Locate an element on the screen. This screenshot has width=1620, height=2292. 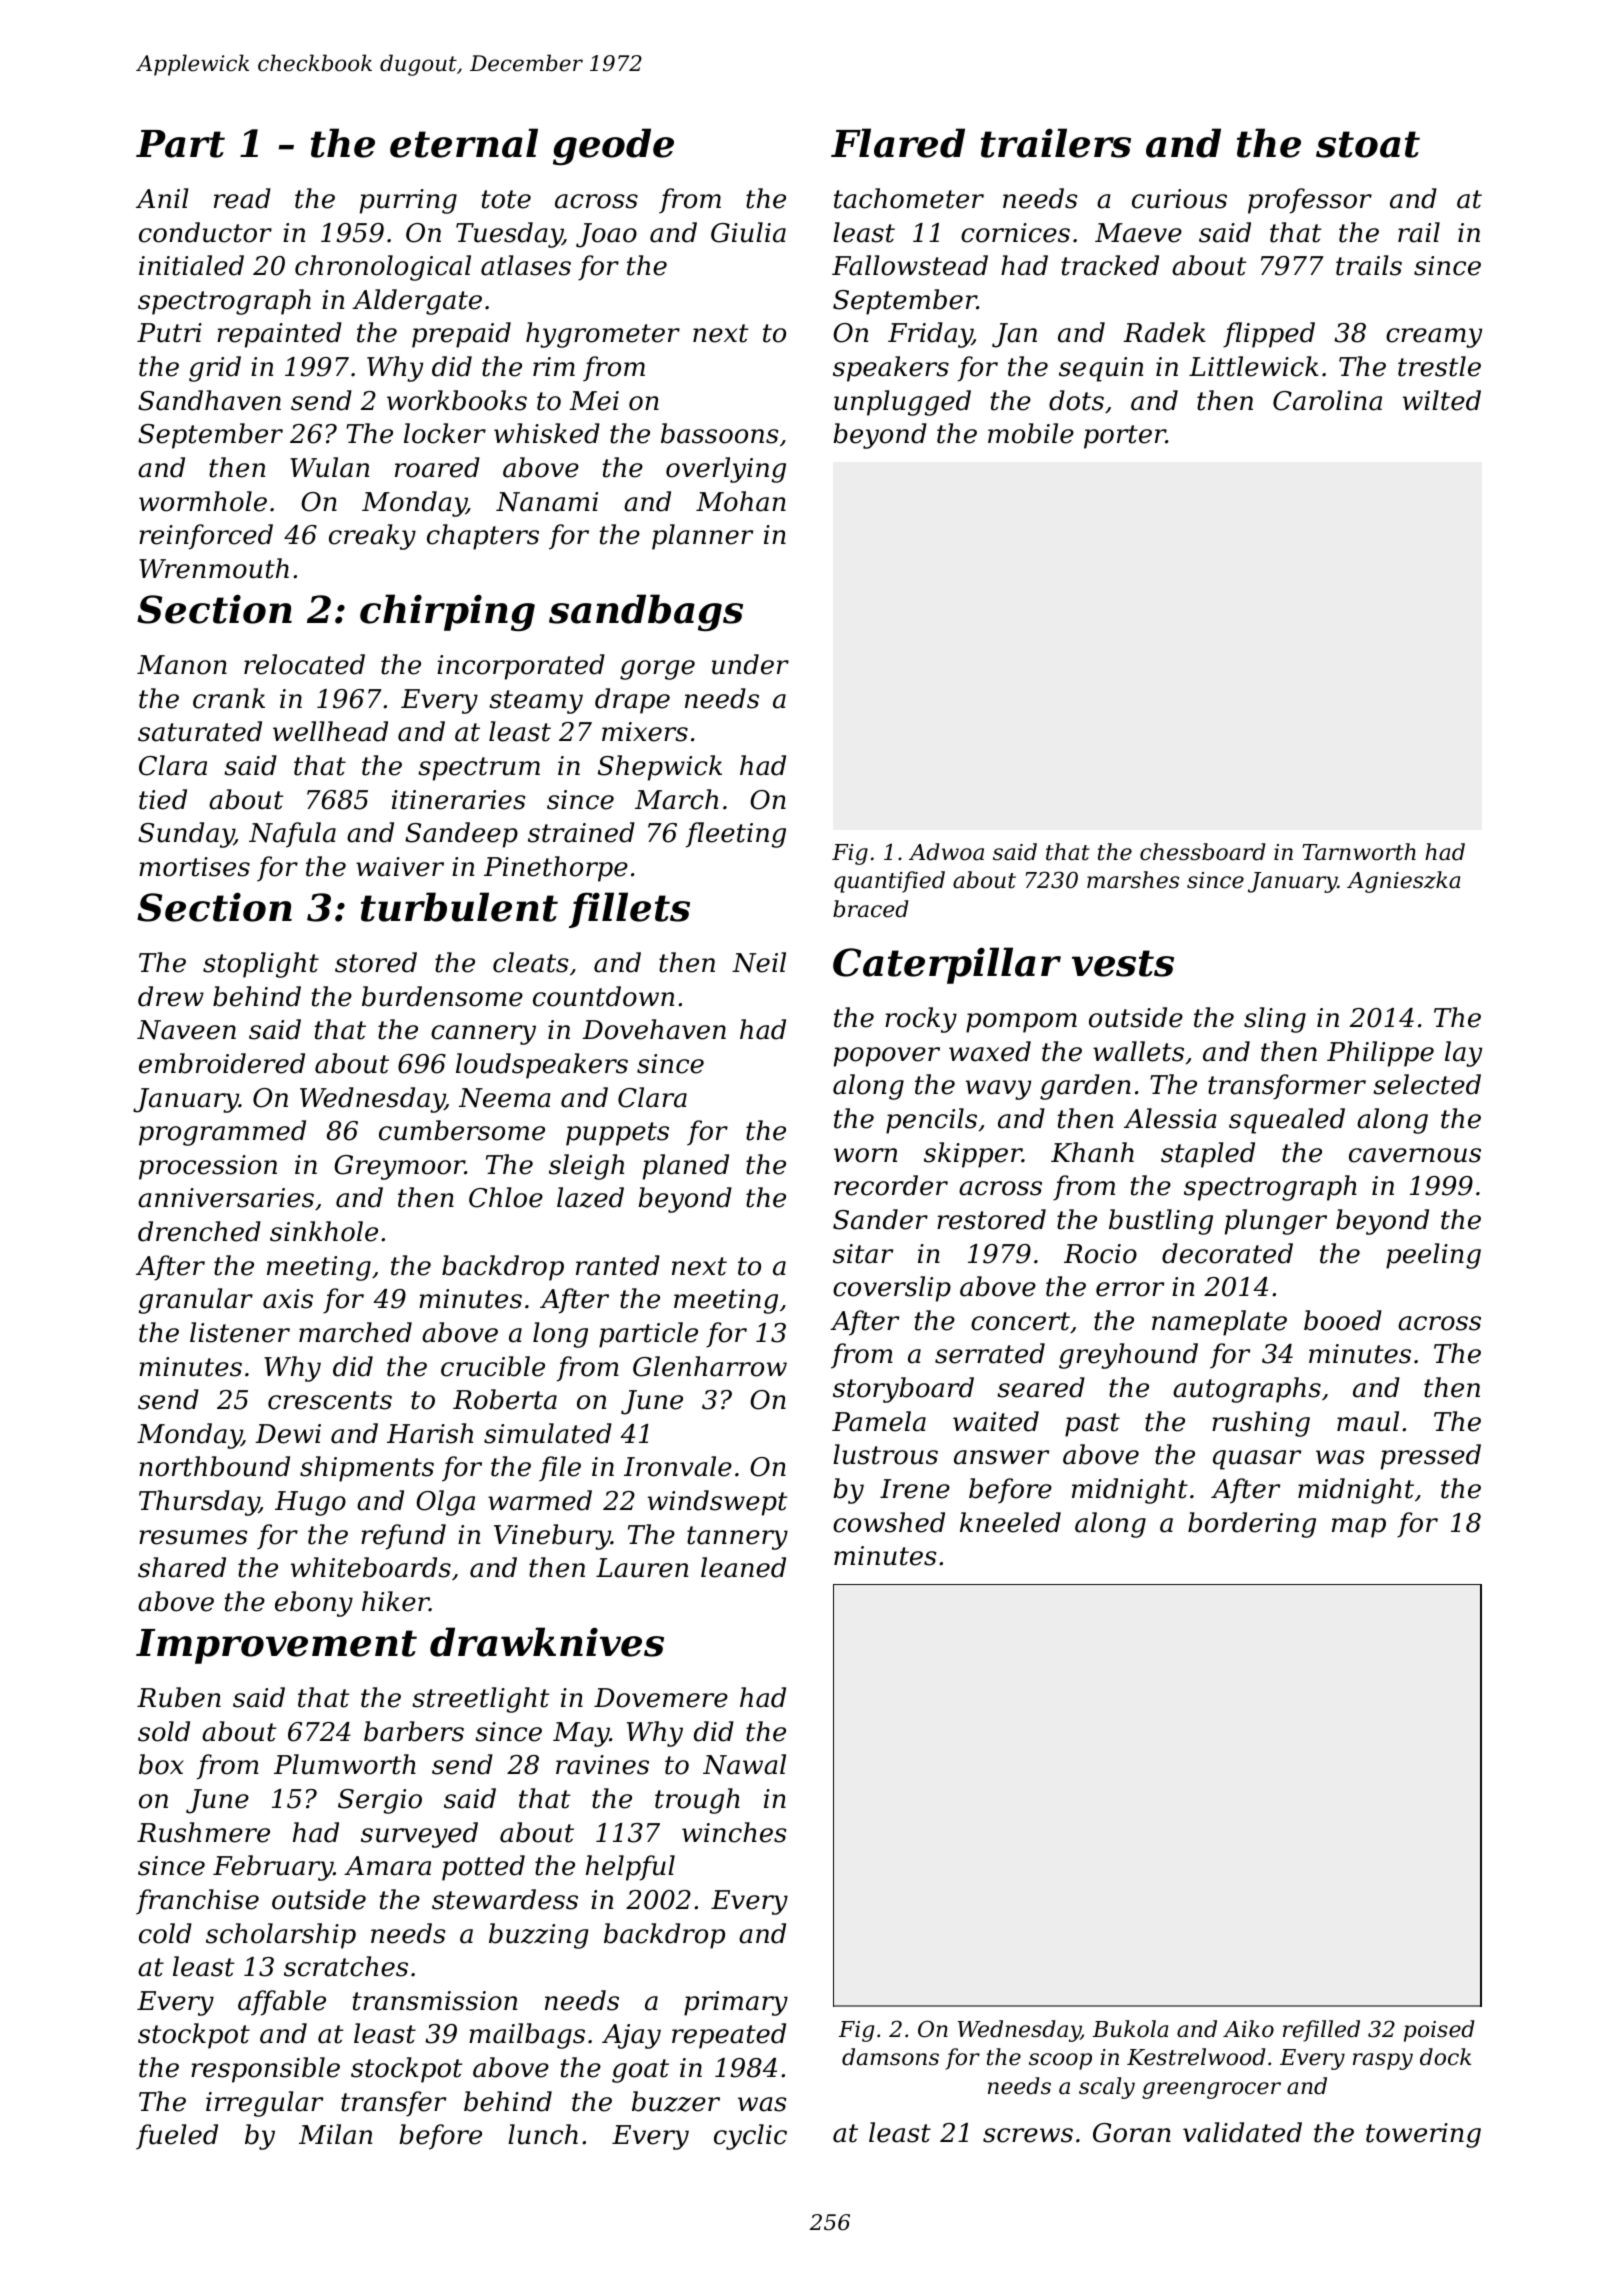
prepaid is located at coordinates (461, 335).
